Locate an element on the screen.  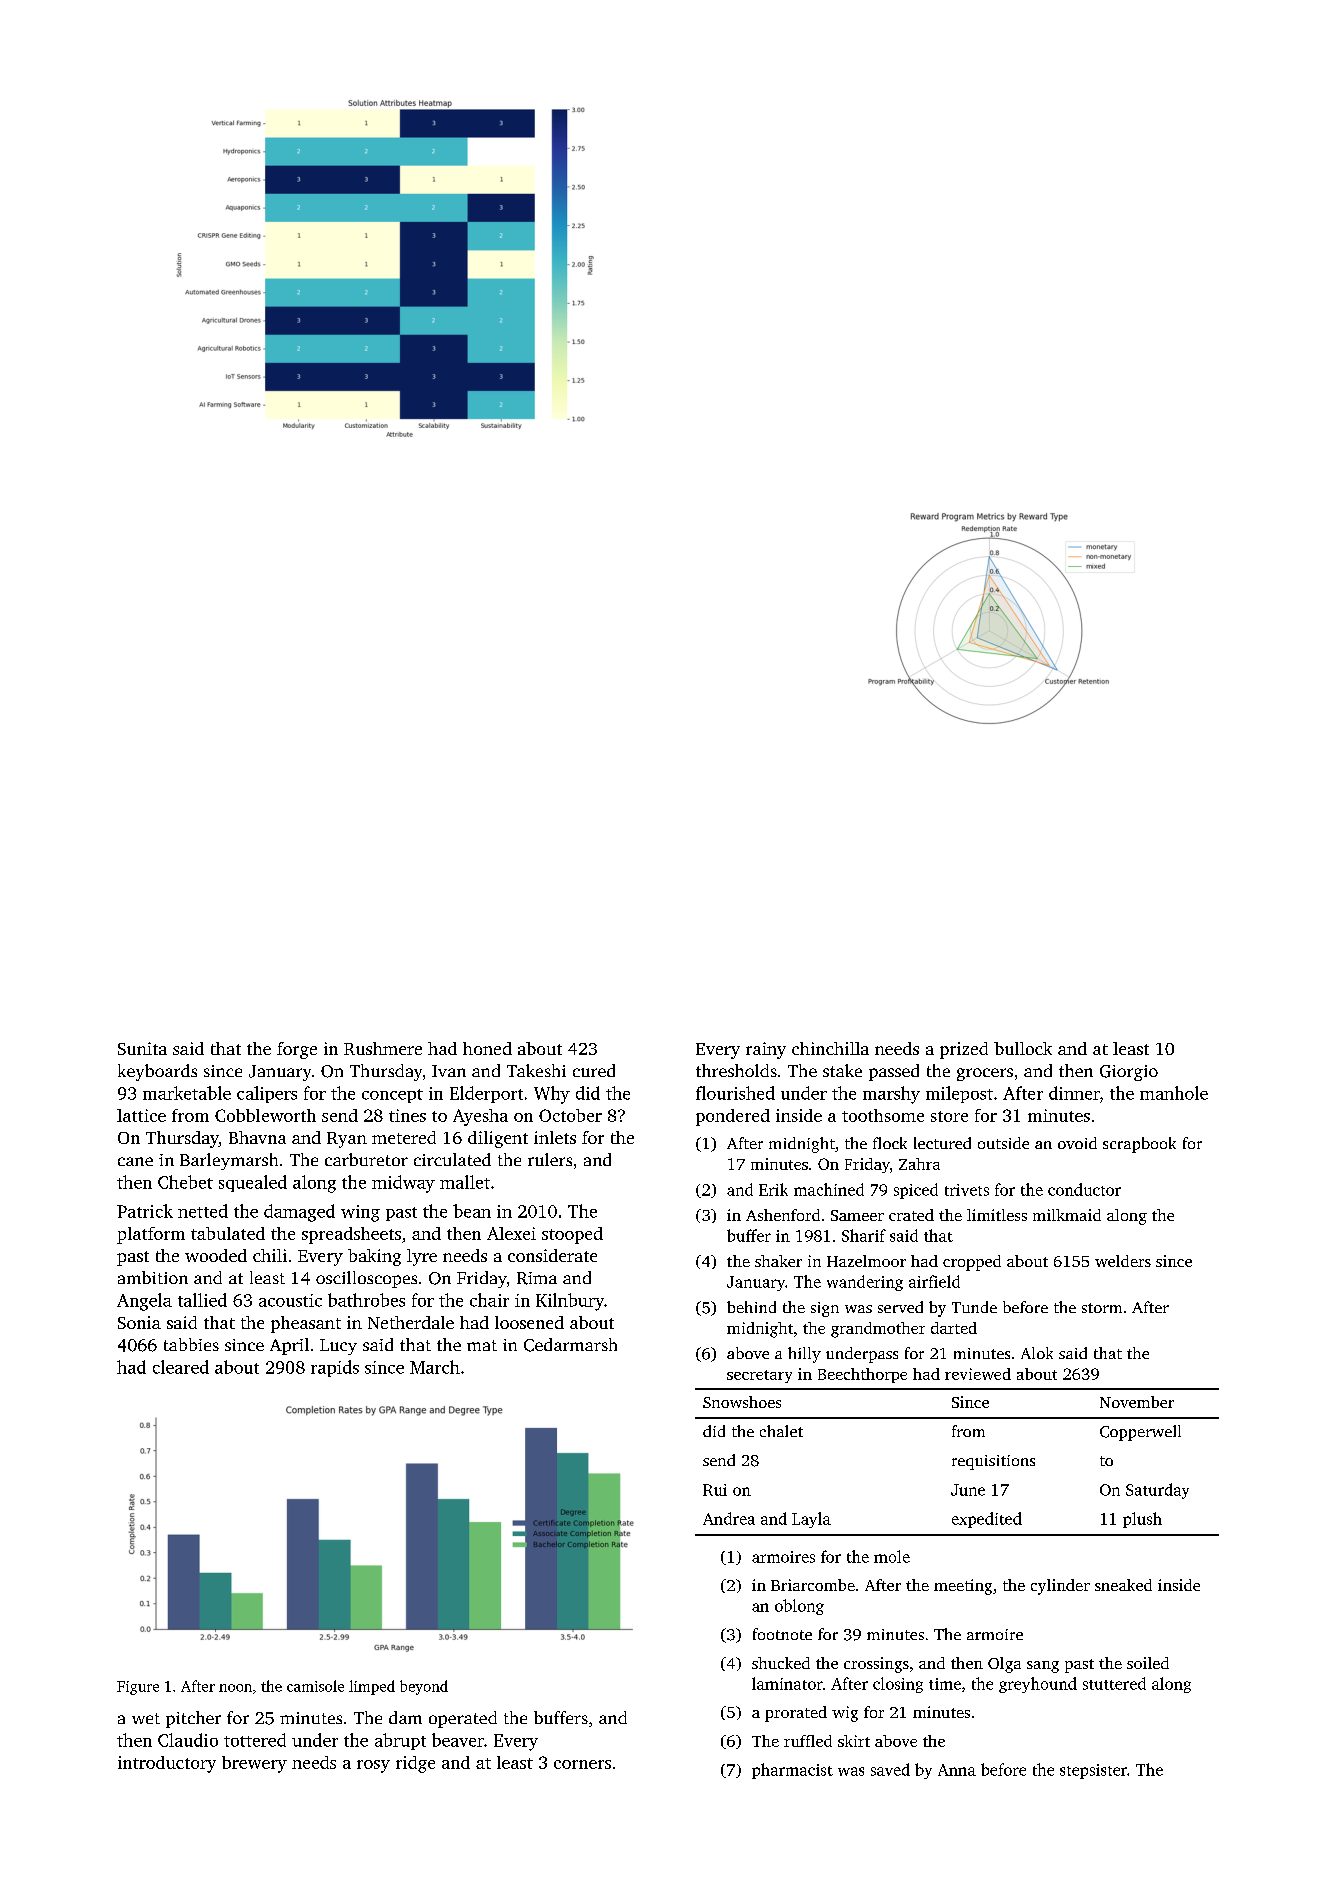
scrapbook is located at coordinates (1139, 1145).
